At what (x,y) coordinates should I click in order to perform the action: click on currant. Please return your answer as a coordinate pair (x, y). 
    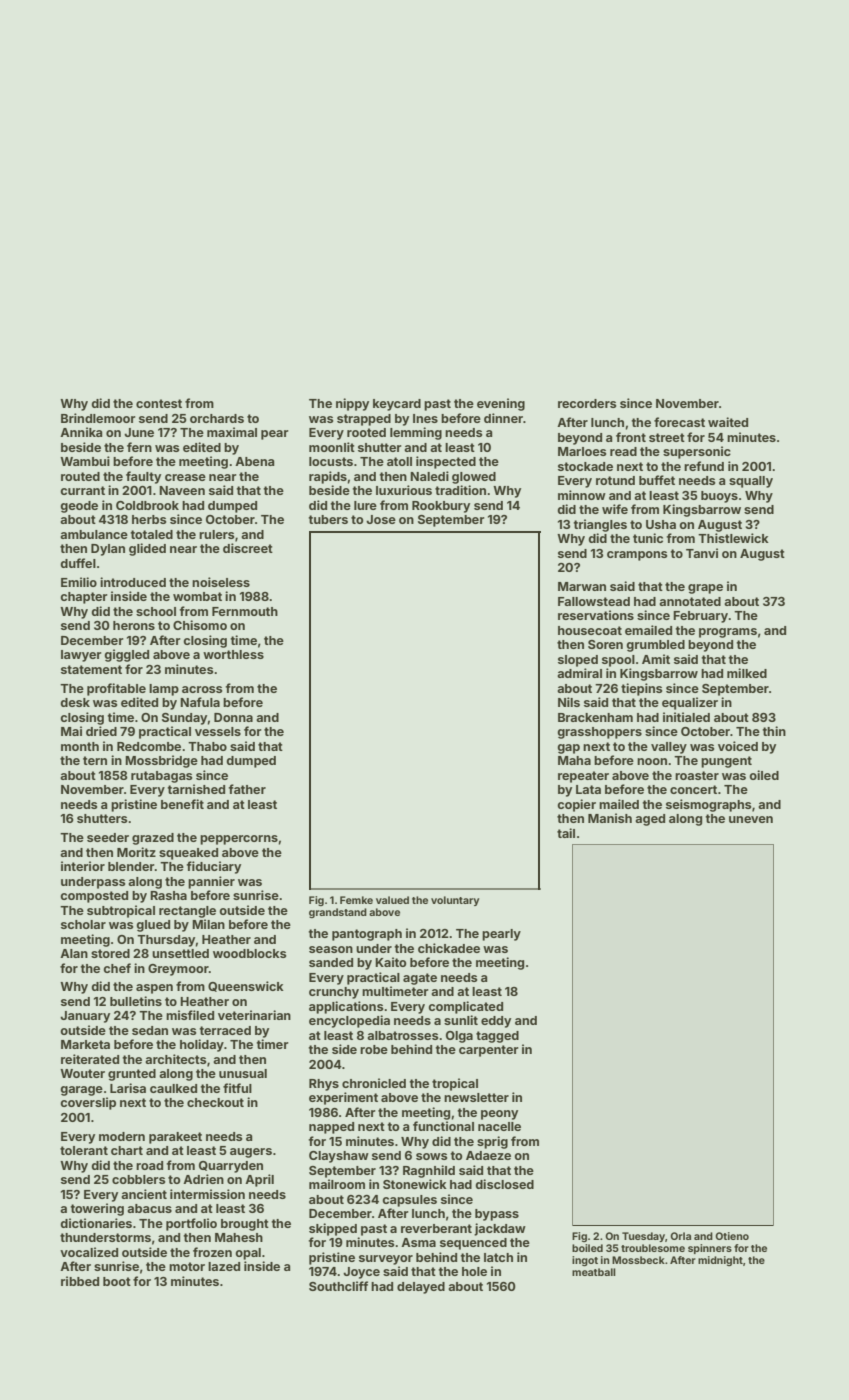
    Looking at the image, I should click on (82, 490).
